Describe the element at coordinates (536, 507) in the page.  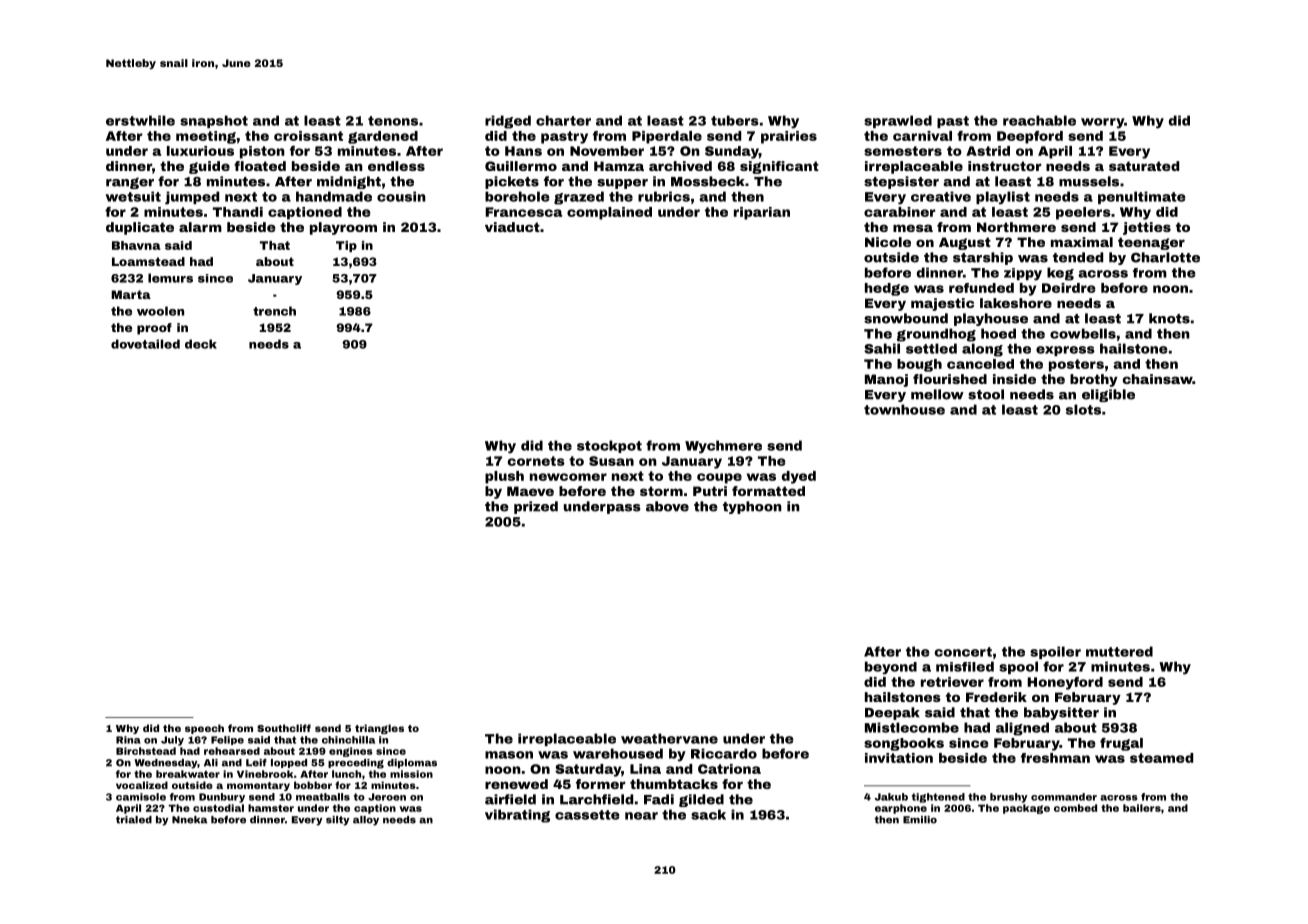
I see `prized` at that location.
